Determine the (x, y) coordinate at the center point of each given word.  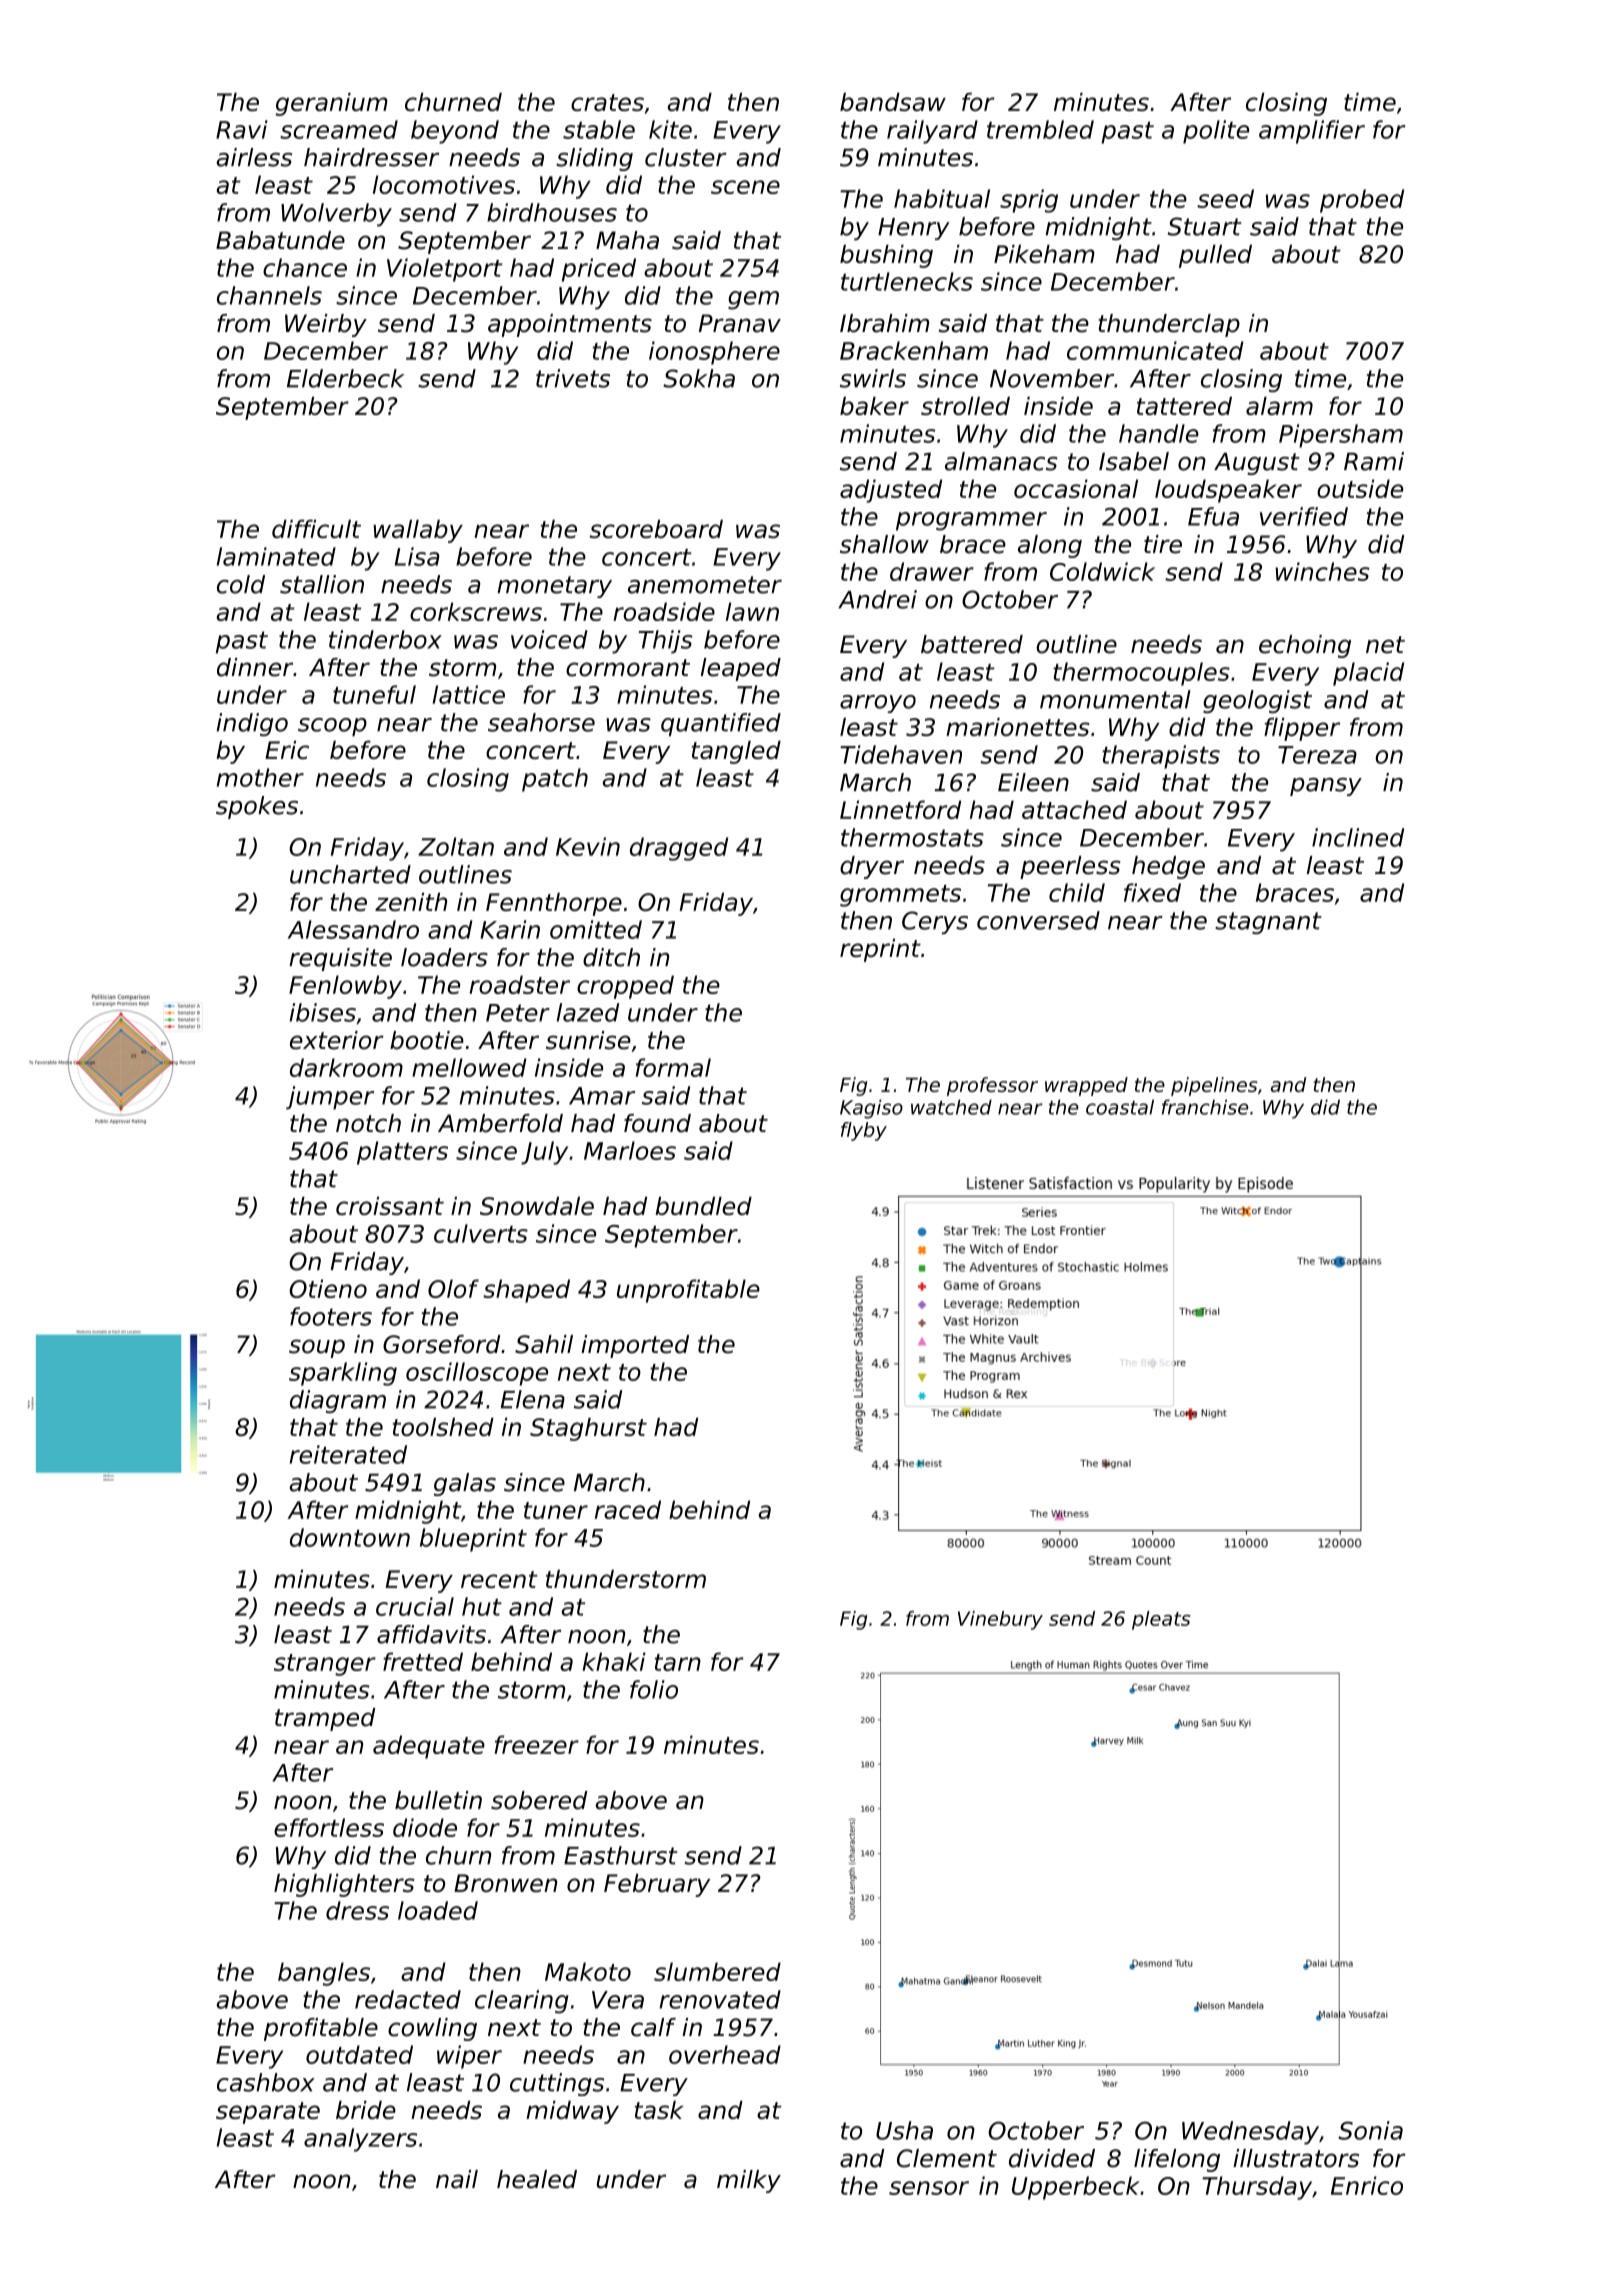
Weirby (326, 325)
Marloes (630, 1150)
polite (1216, 132)
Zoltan (456, 846)
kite (670, 129)
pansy (1326, 787)
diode (425, 1827)
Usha (904, 2130)
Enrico (1367, 2185)
